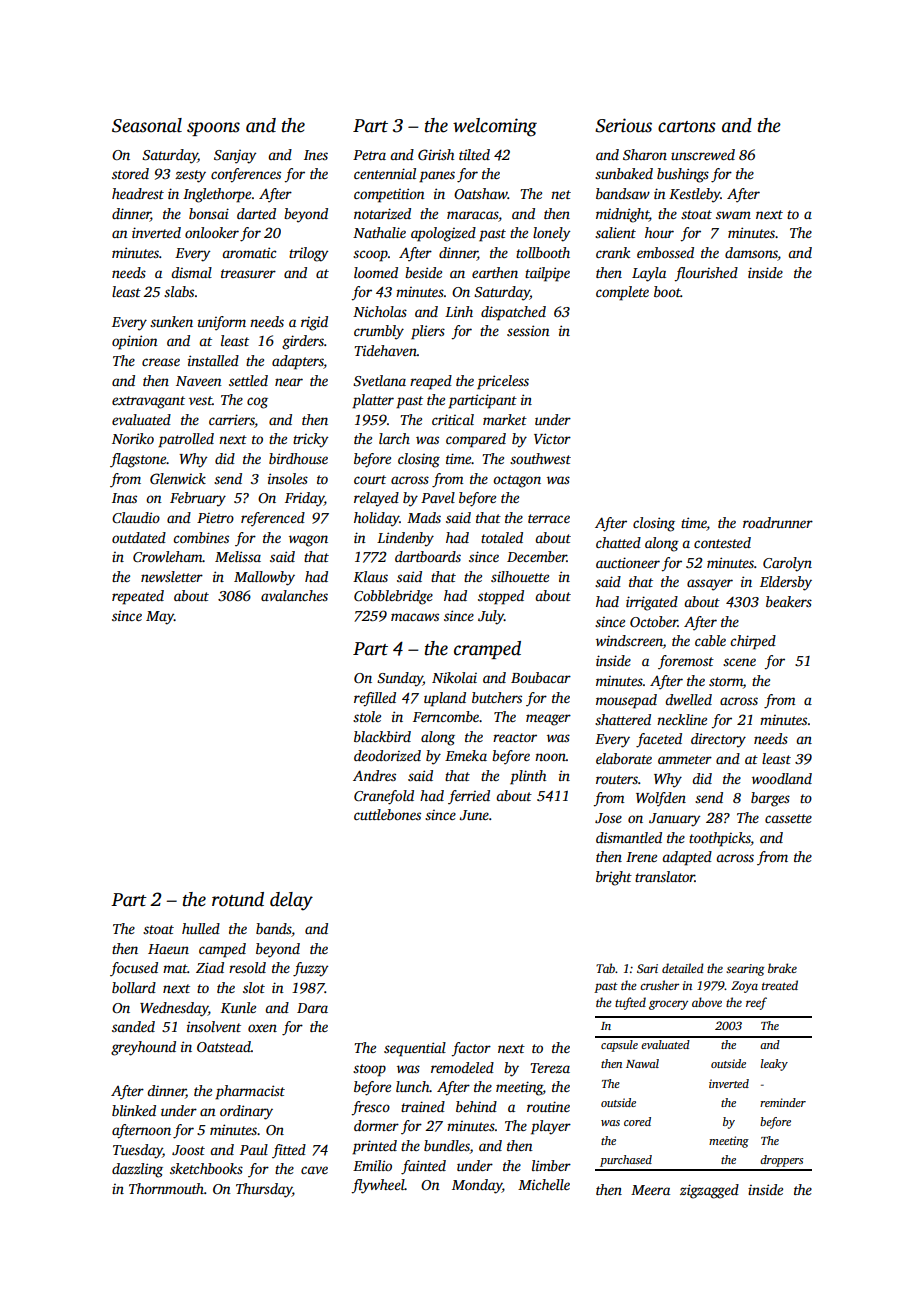 This screenshot has width=924, height=1308. Describe the element at coordinates (370, 576) in the screenshot. I see `Klaus` at that location.
